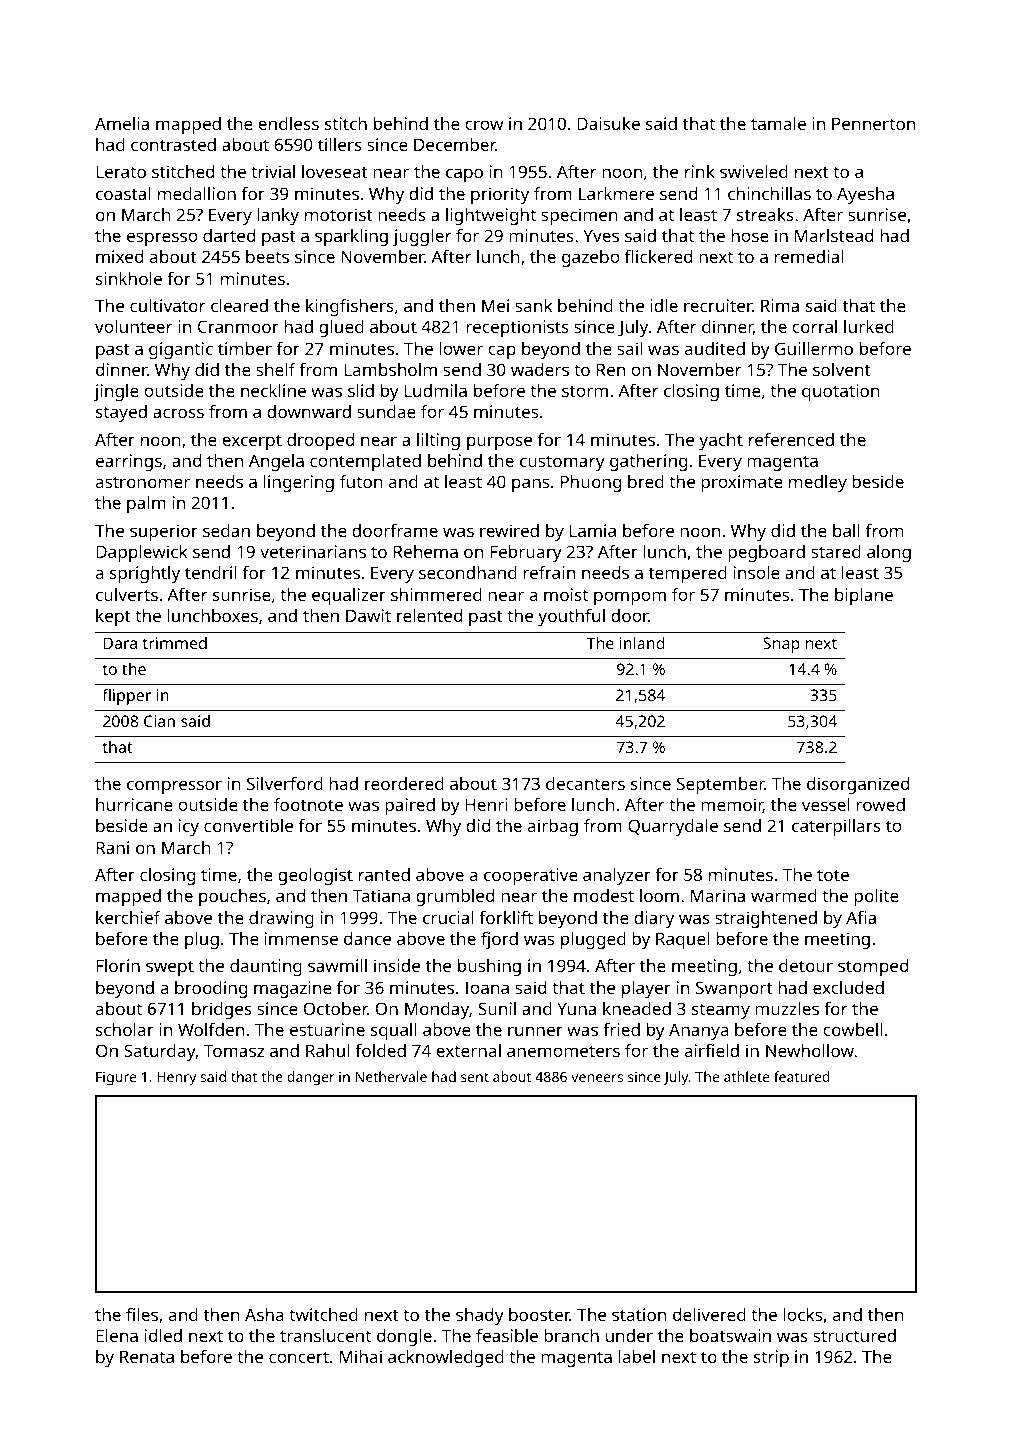  What do you see at coordinates (486, 804) in the screenshot?
I see `Henri` at bounding box center [486, 804].
